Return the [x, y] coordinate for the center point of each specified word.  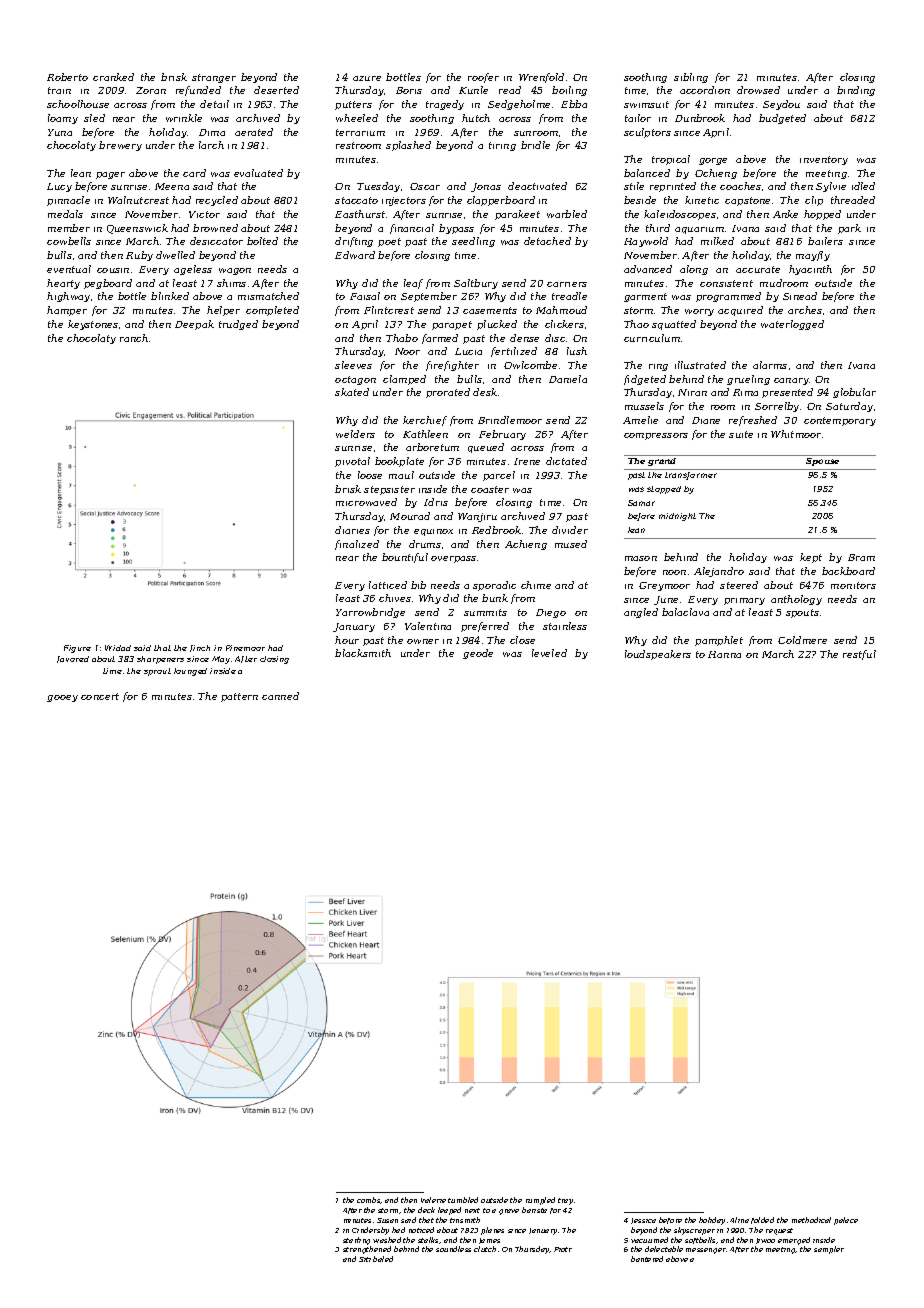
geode [478, 654]
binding [856, 91]
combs [369, 1200]
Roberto [67, 77]
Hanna [724, 654]
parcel [499, 476]
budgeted [782, 119]
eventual [69, 269]
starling [356, 1241]
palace [846, 1221]
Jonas [486, 187]
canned [280, 696]
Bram [861, 557]
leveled [549, 653]
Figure [77, 649]
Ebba [574, 104]
